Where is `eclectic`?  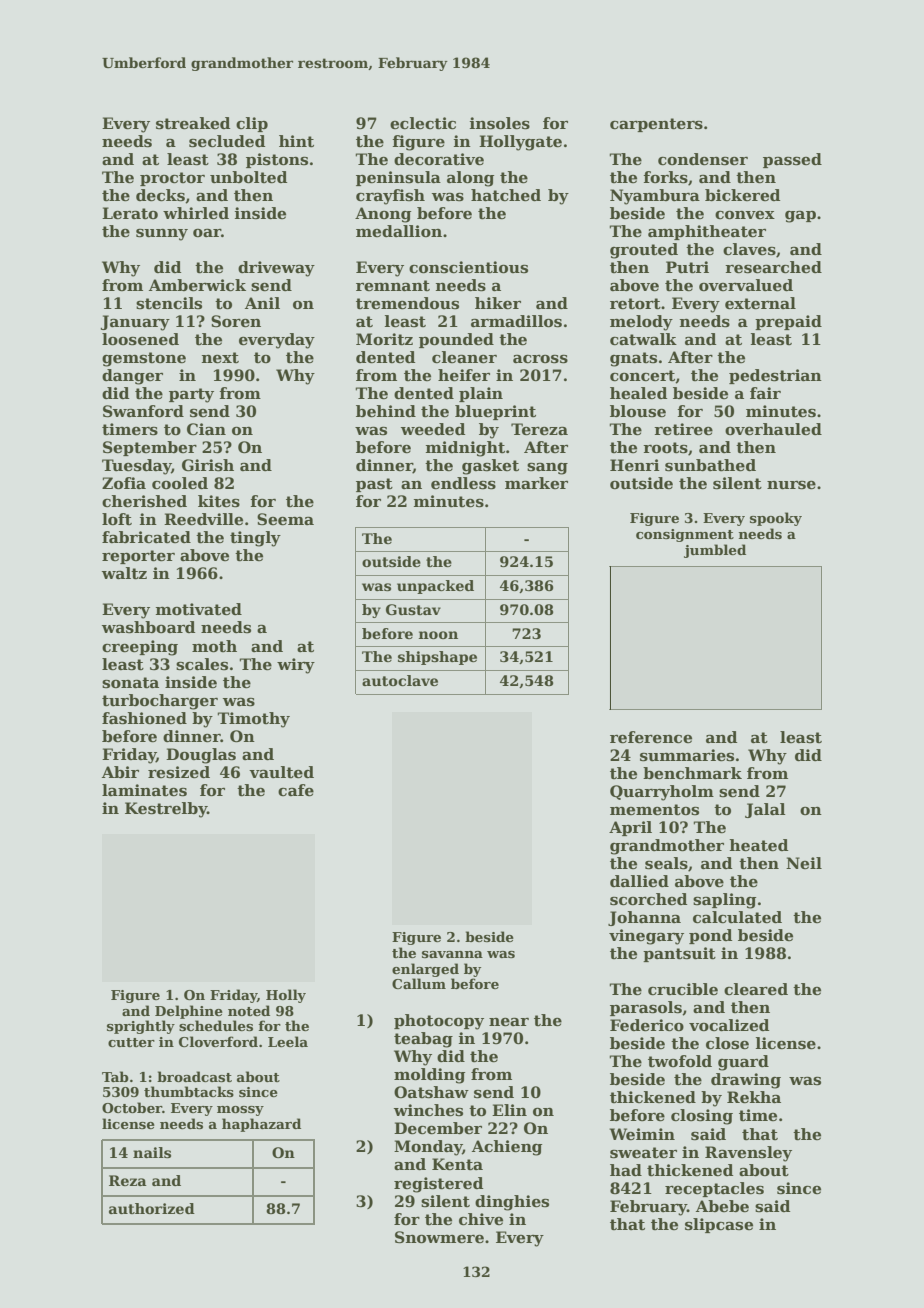
eclectic is located at coordinates (423, 123).
